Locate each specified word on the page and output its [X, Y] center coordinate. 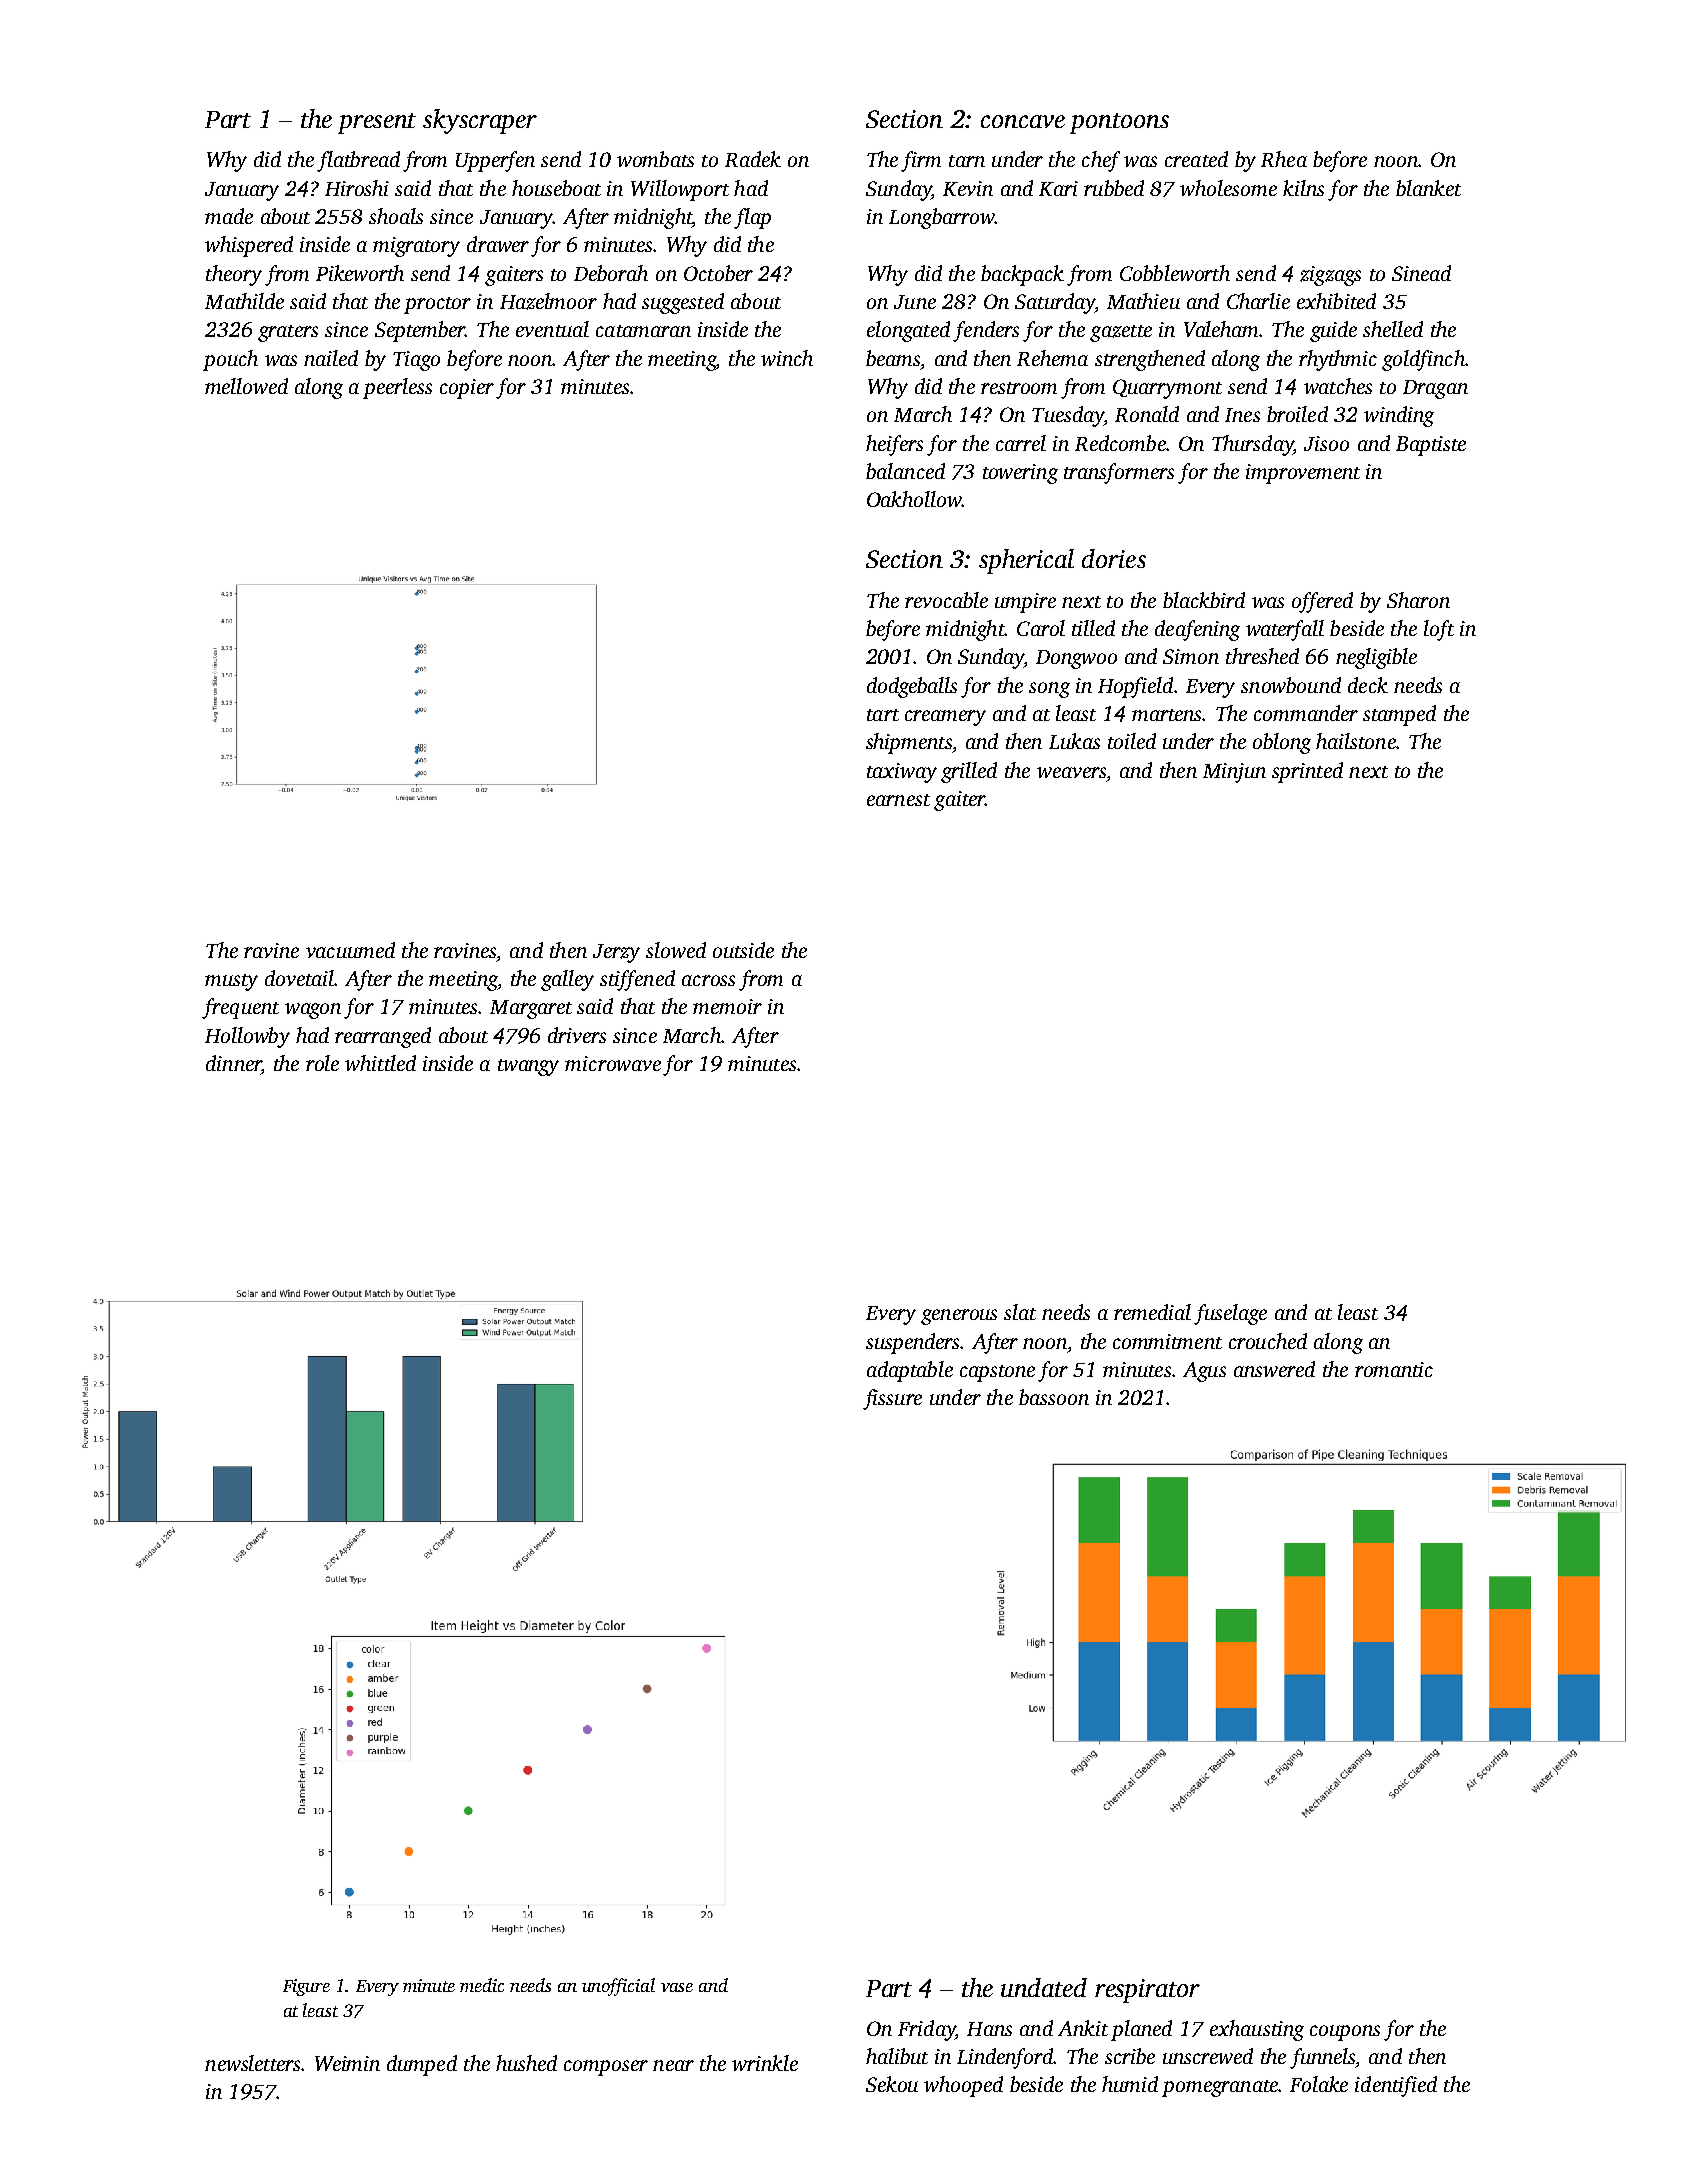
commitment [1167, 1341]
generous [959, 1317]
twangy [528, 1067]
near [673, 2065]
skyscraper [480, 121]
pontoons [1119, 123]
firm [921, 161]
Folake [1319, 2084]
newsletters [252, 2063]
